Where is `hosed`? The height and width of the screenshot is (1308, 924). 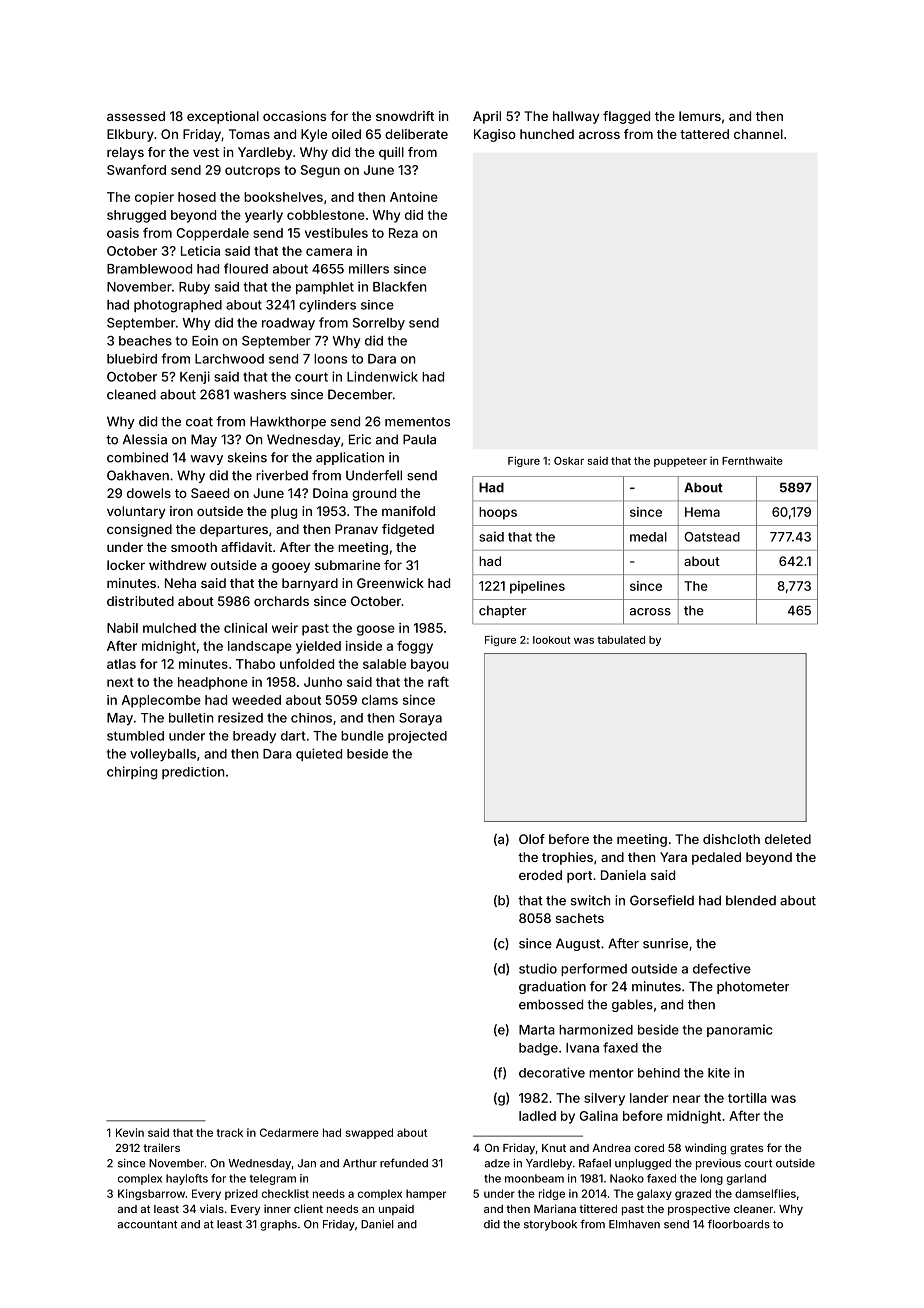
hosed is located at coordinates (197, 197).
